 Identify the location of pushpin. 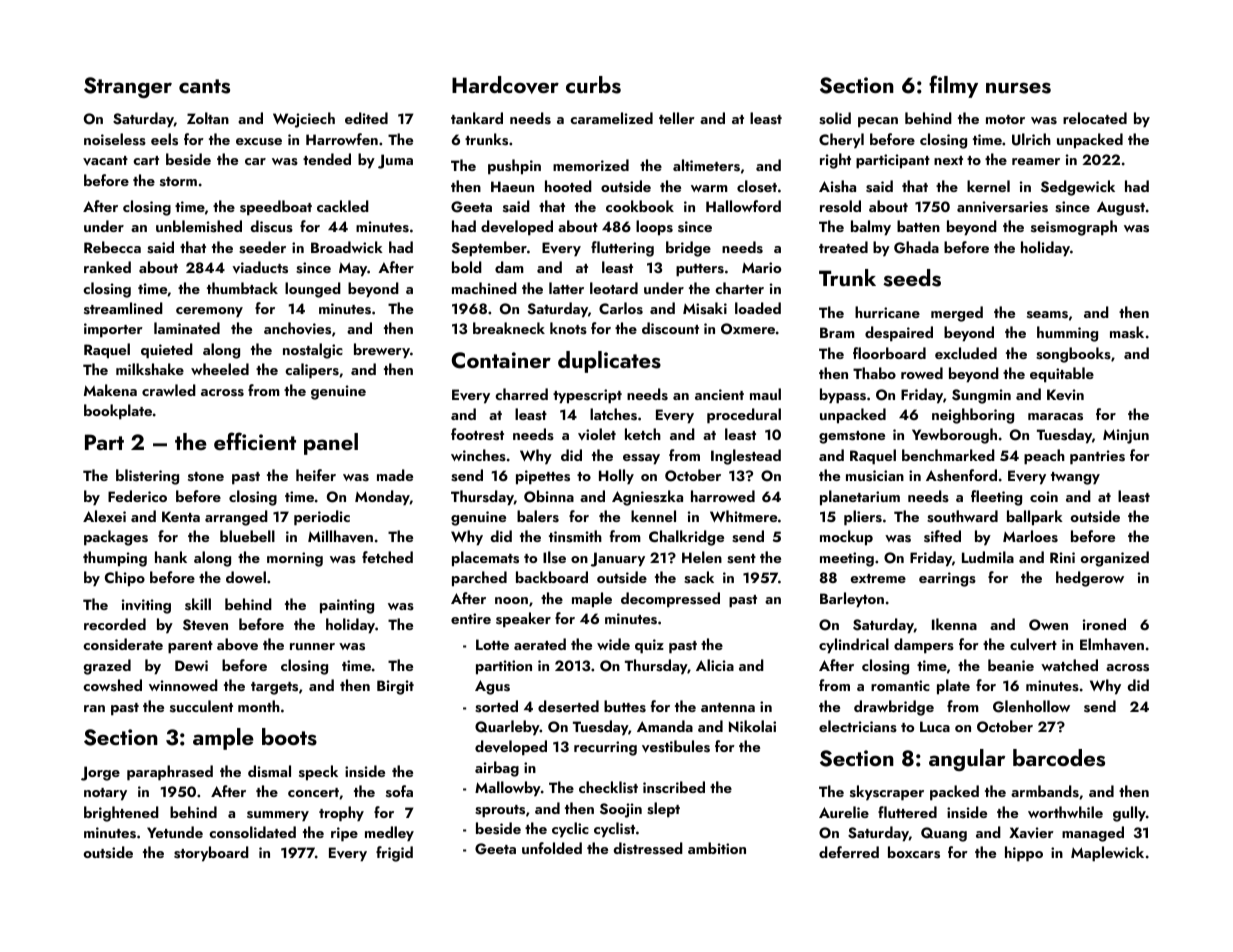
(514, 167).
